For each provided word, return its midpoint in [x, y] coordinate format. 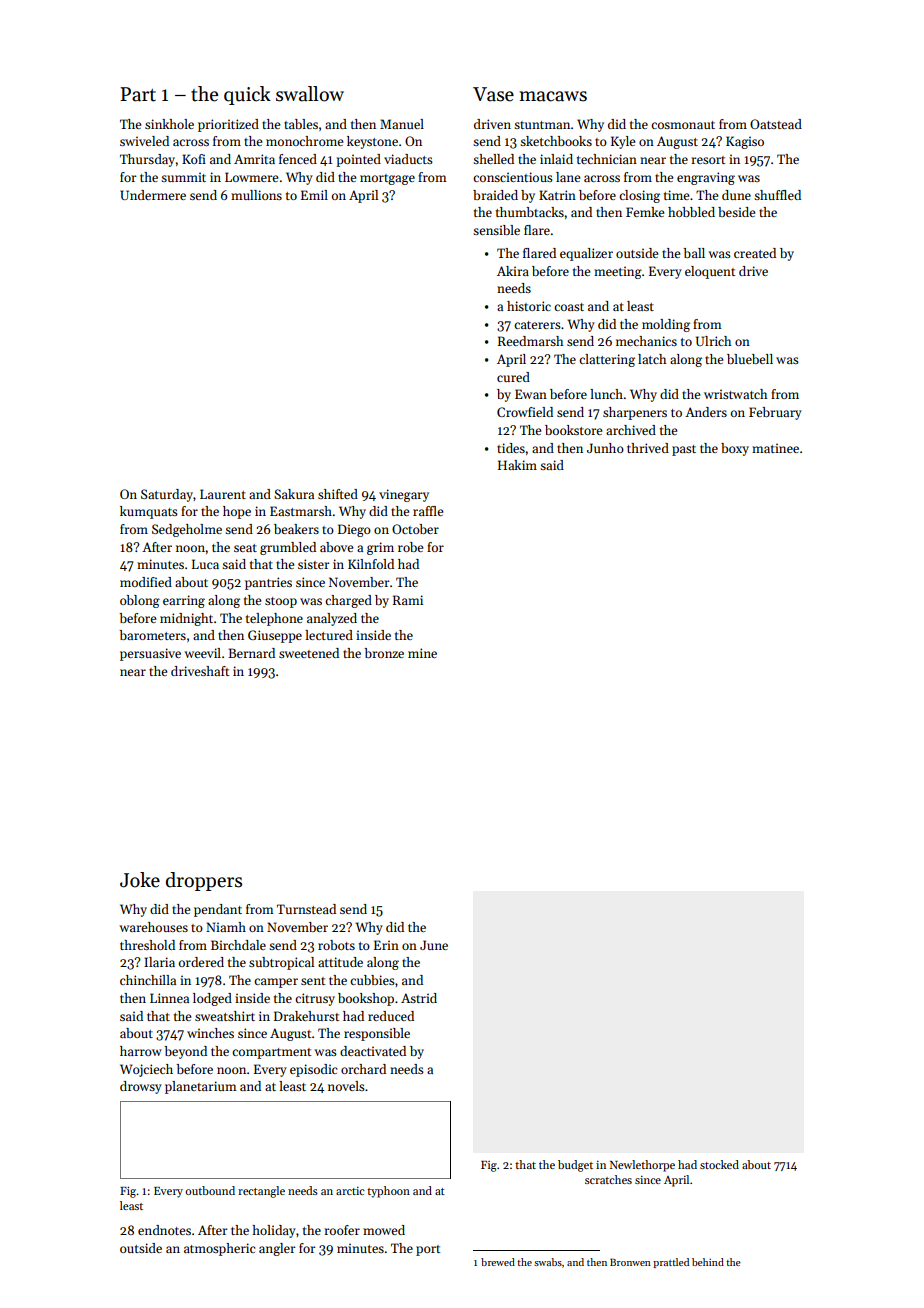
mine [422, 653]
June [434, 945]
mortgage [387, 179]
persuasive [150, 654]
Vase [493, 94]
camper [276, 983]
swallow [310, 94]
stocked [719, 1164]
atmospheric [219, 1249]
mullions [256, 195]
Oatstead [776, 124]
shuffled [777, 195]
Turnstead [306, 909]
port [428, 1250]
